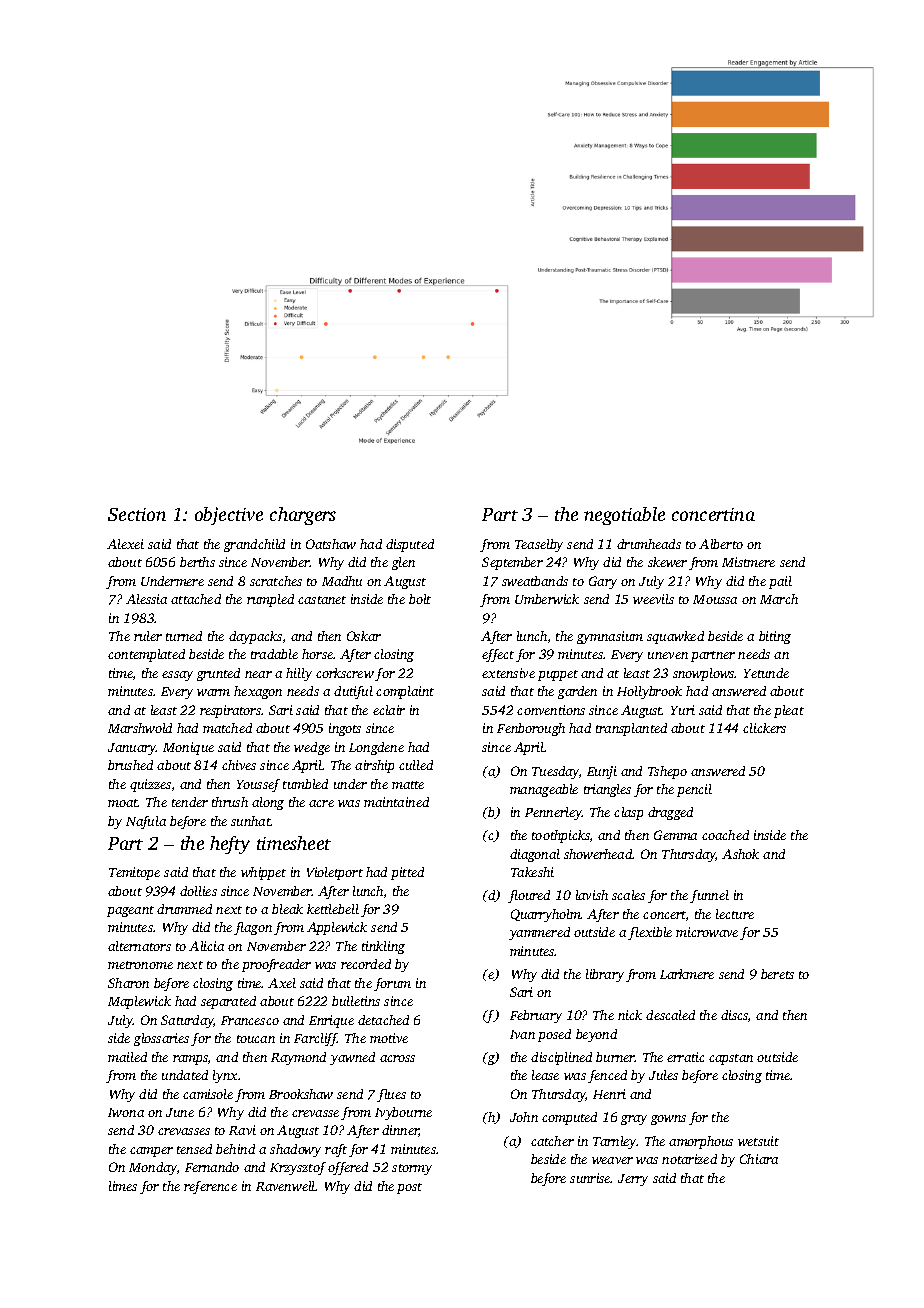 The image size is (924, 1308). I want to click on Moussa, so click(715, 599).
